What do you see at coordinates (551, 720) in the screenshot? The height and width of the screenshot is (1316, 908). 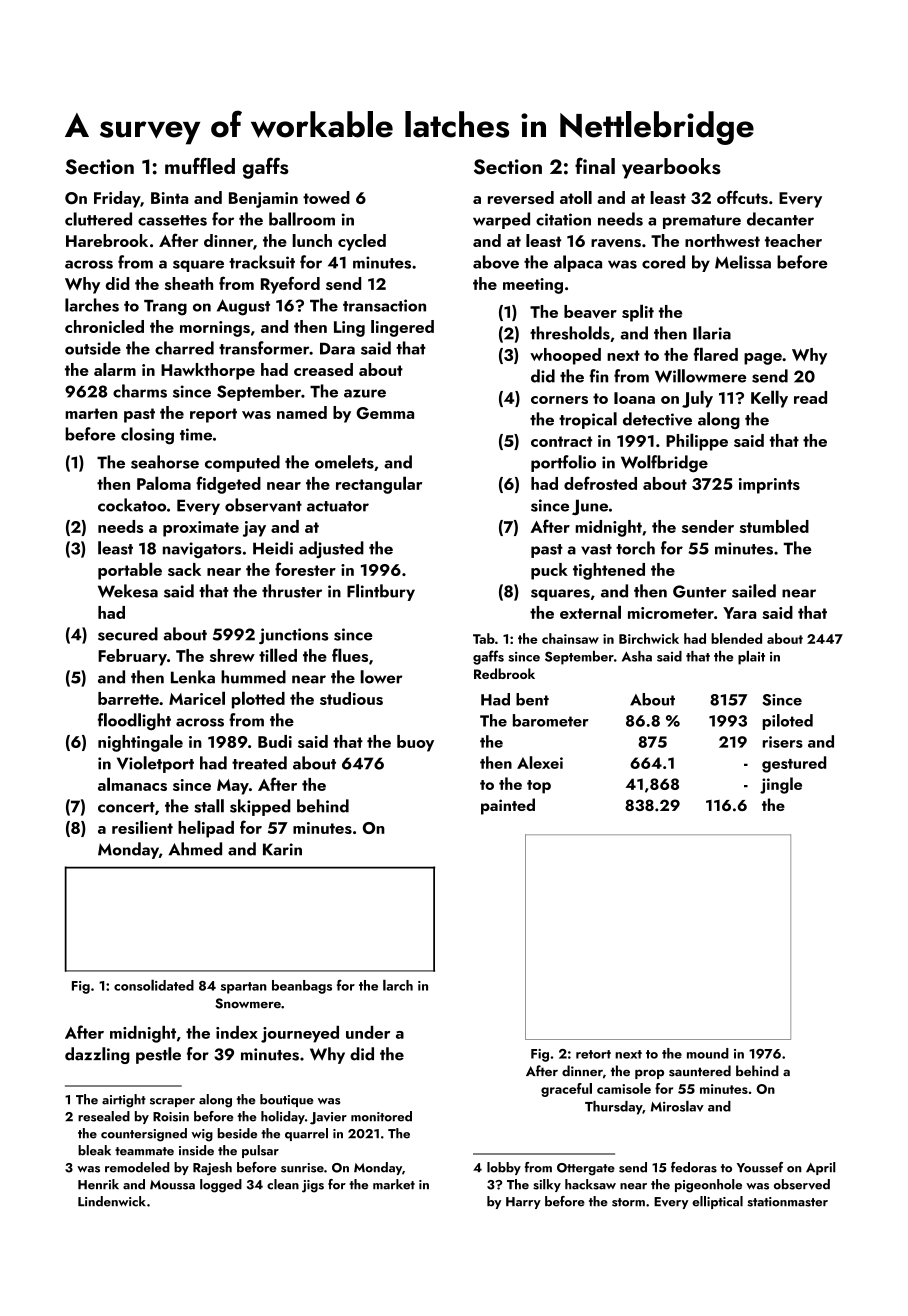 I see `barometer` at bounding box center [551, 720].
